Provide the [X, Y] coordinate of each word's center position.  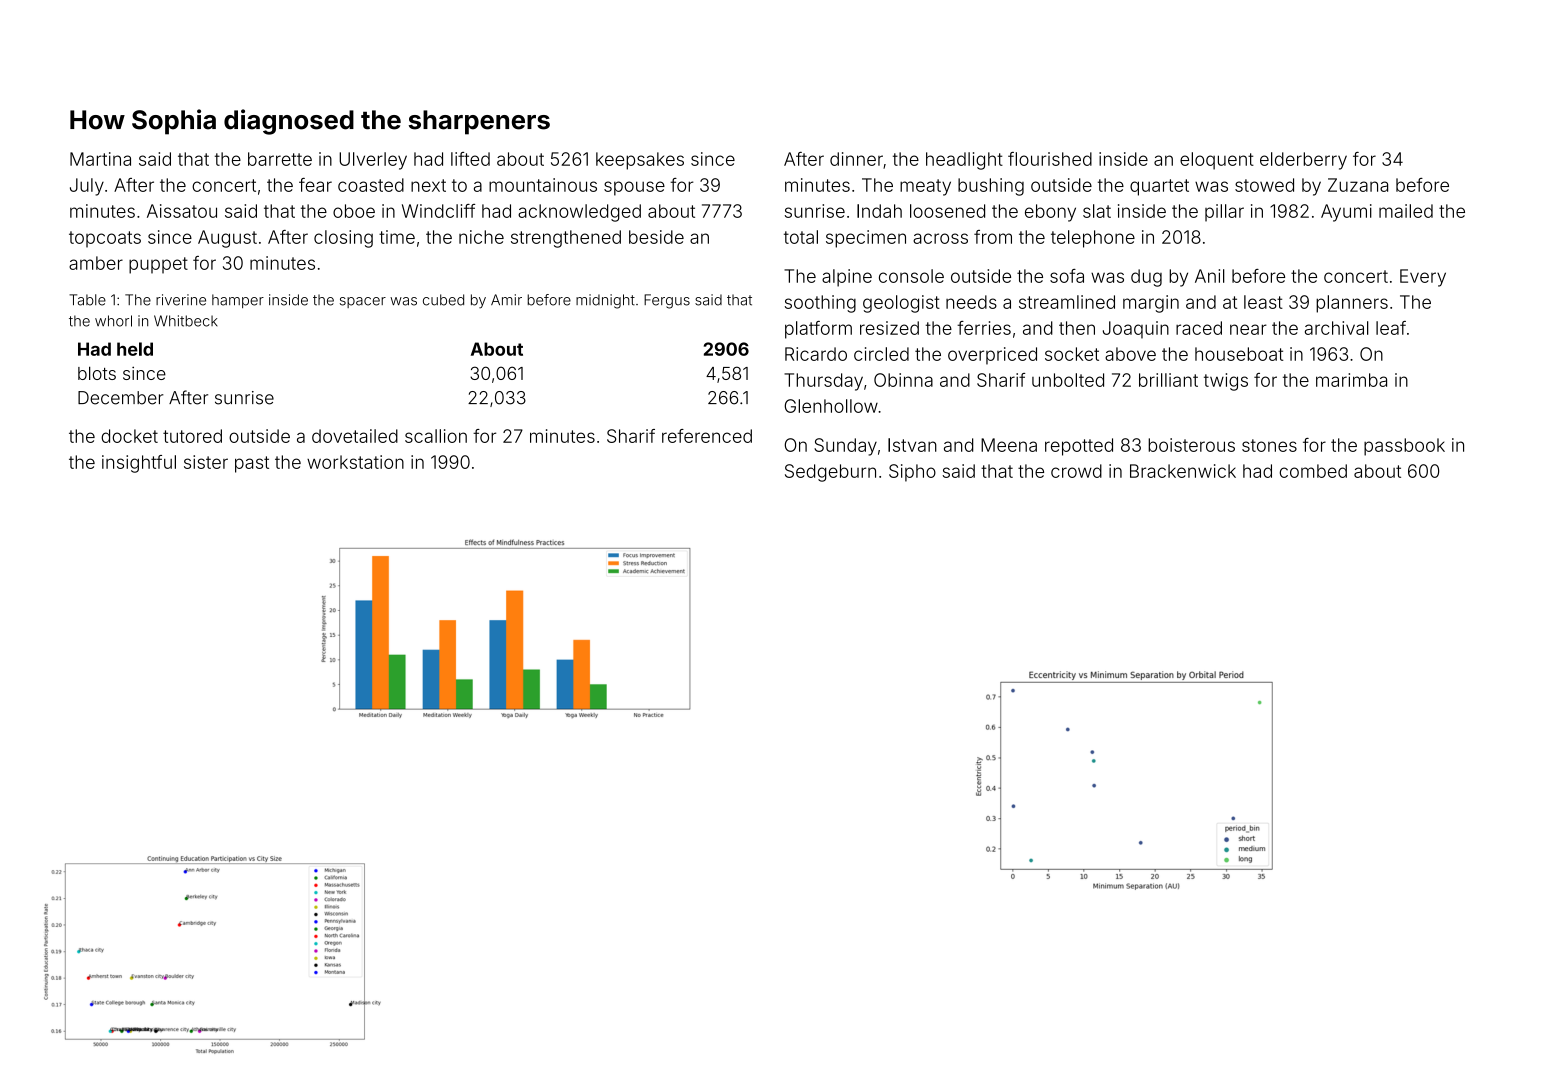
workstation [355, 462]
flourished [1050, 159]
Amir [506, 299]
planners [1352, 304]
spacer [363, 302]
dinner [856, 159]
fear [315, 185]
